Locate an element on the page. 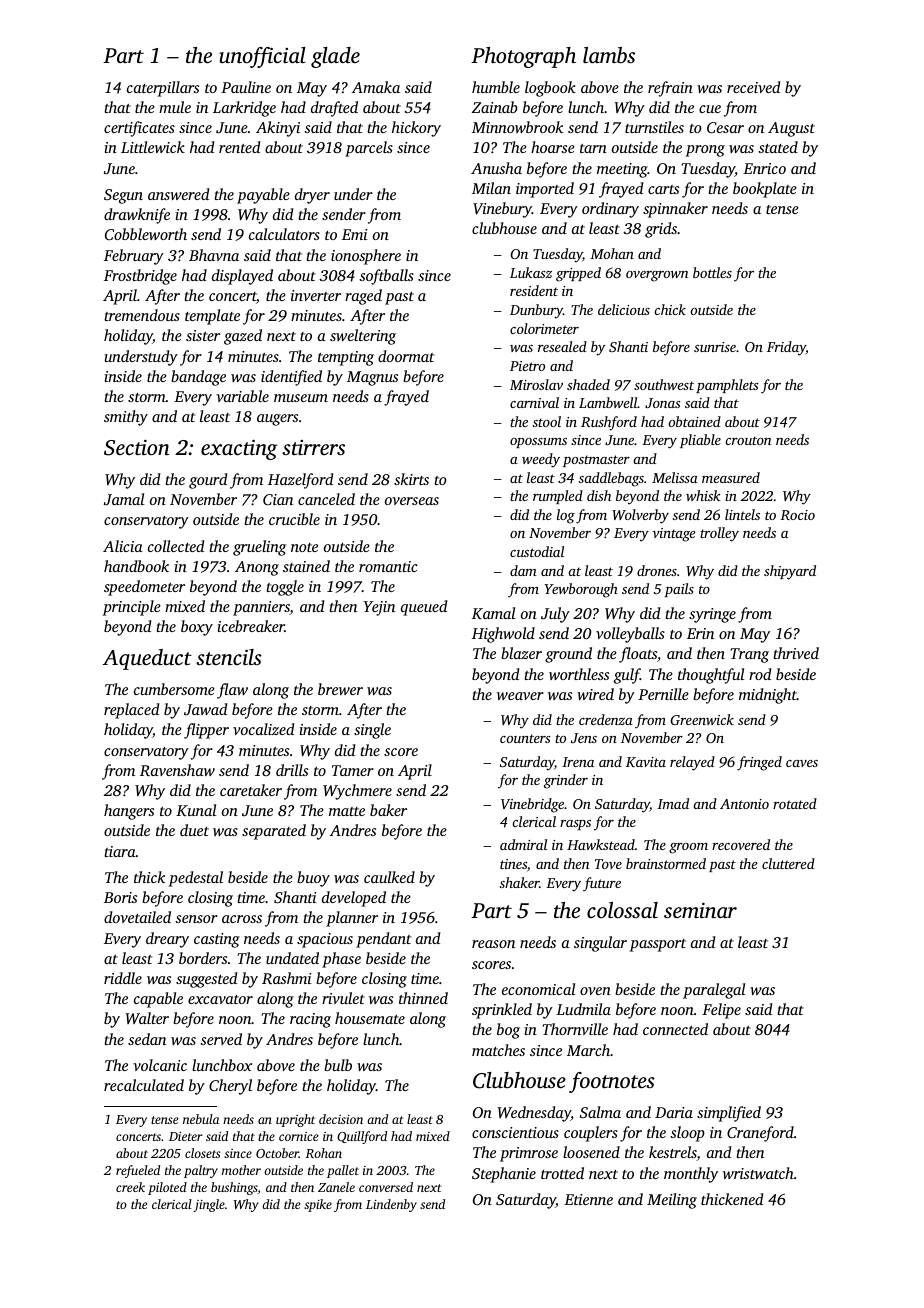  drills is located at coordinates (292, 770).
